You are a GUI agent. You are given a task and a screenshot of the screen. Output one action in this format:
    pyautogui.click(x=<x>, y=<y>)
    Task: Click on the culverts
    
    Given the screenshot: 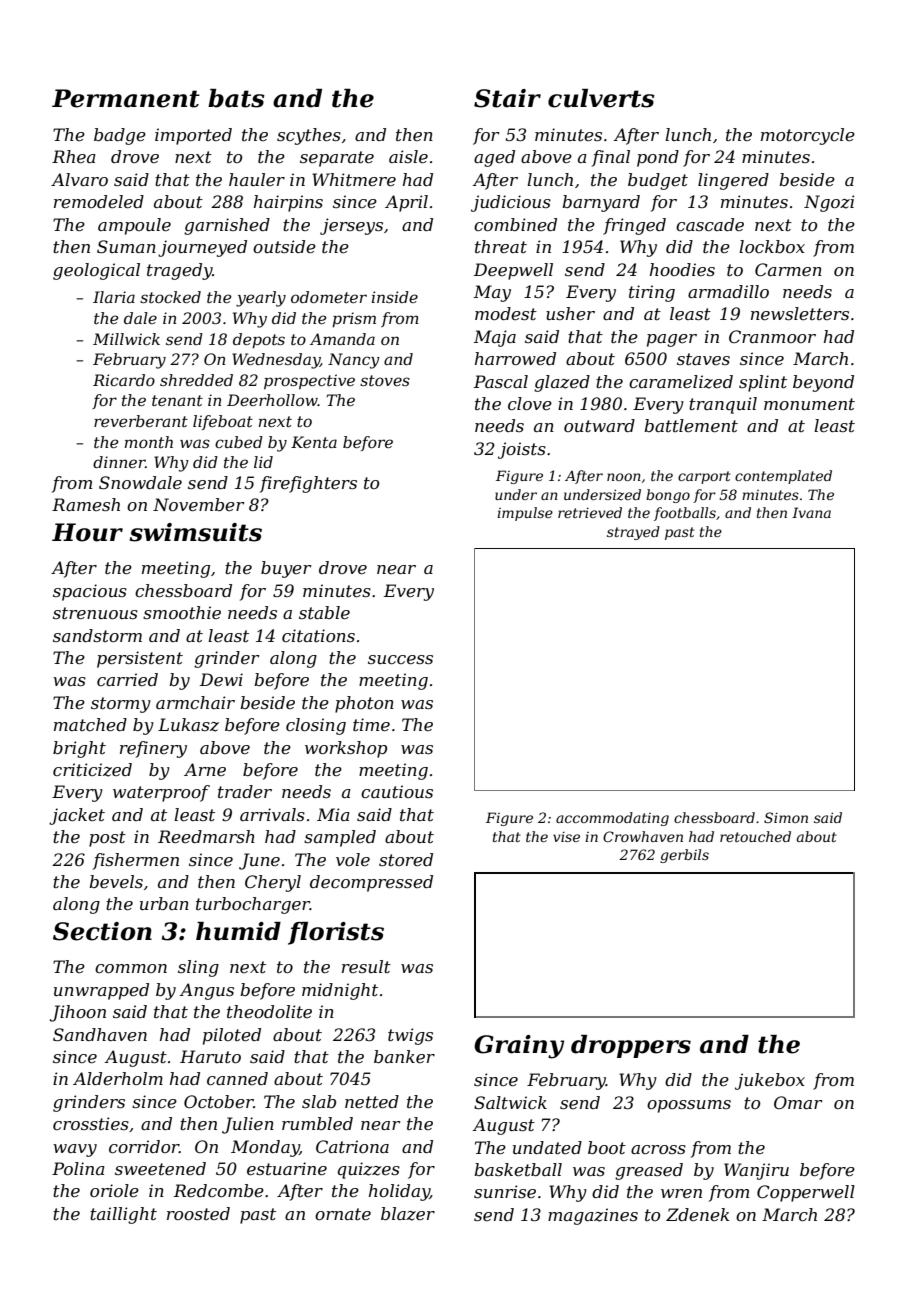 What is the action you would take?
    pyautogui.click(x=601, y=98)
